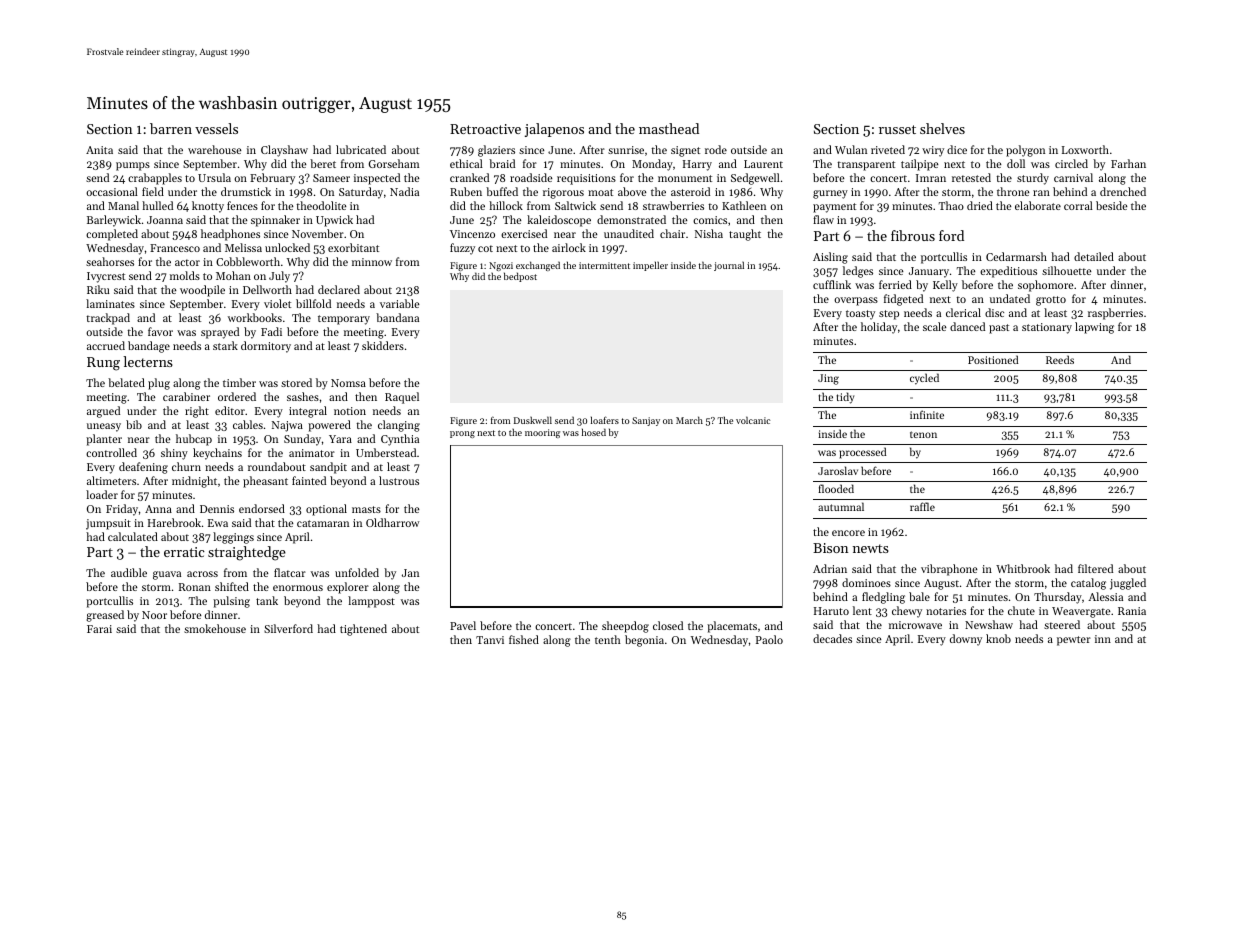 Image resolution: width=1233 pixels, height=952 pixels. What do you see at coordinates (897, 129) in the document?
I see `russet` at bounding box center [897, 129].
